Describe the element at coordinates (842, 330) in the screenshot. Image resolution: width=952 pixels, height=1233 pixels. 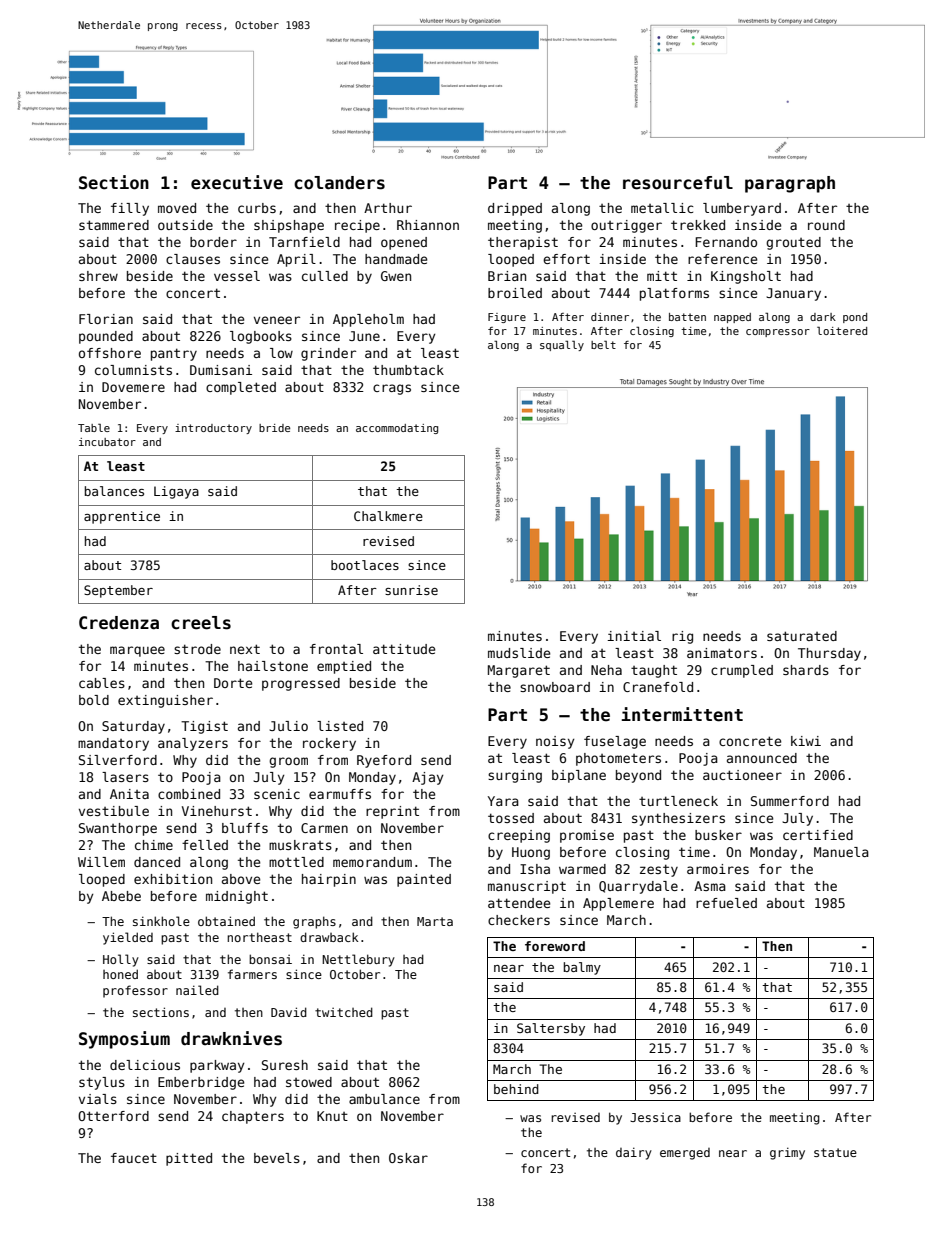
I see `loitered` at that location.
